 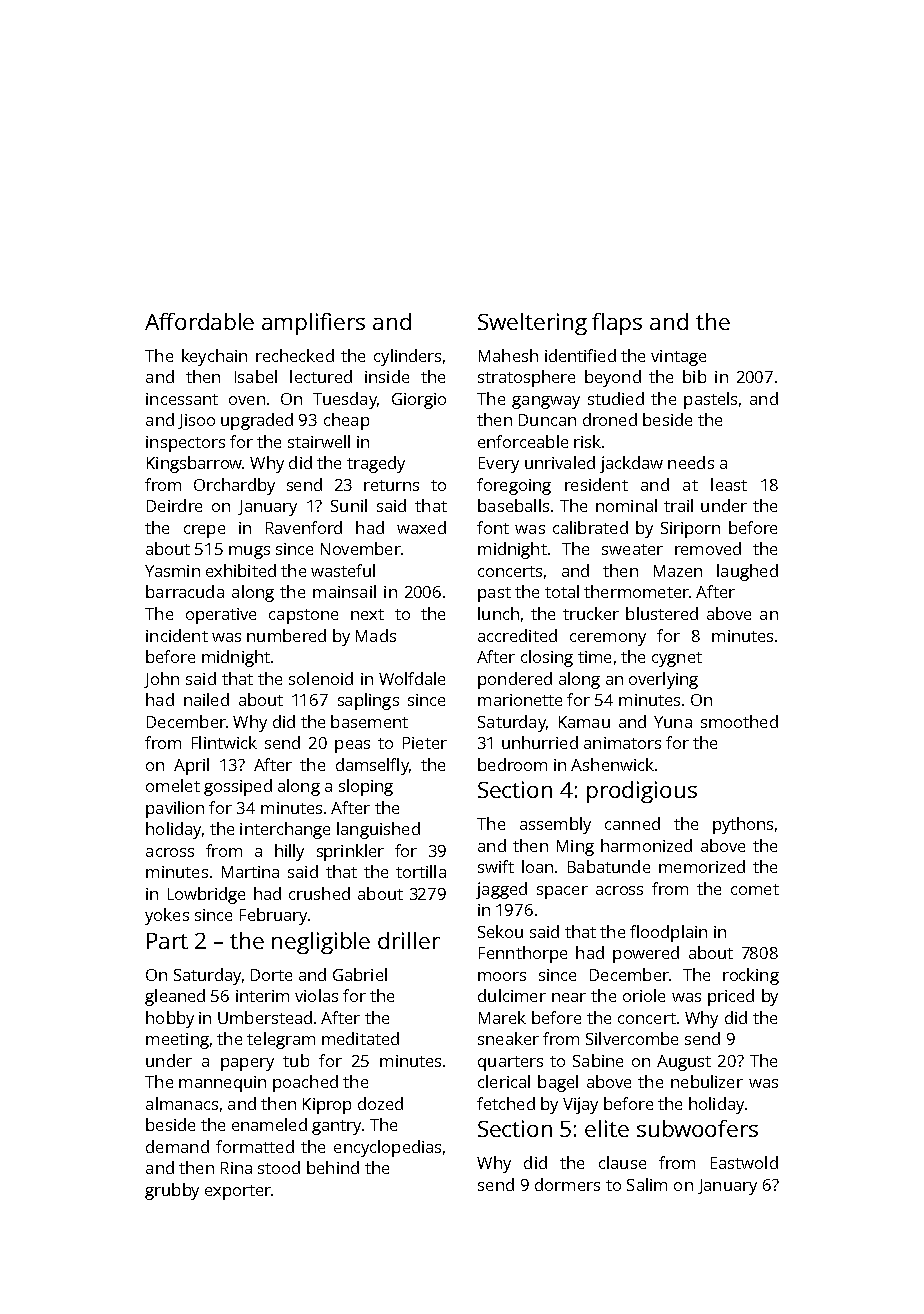 I want to click on vintage, so click(x=678, y=358).
